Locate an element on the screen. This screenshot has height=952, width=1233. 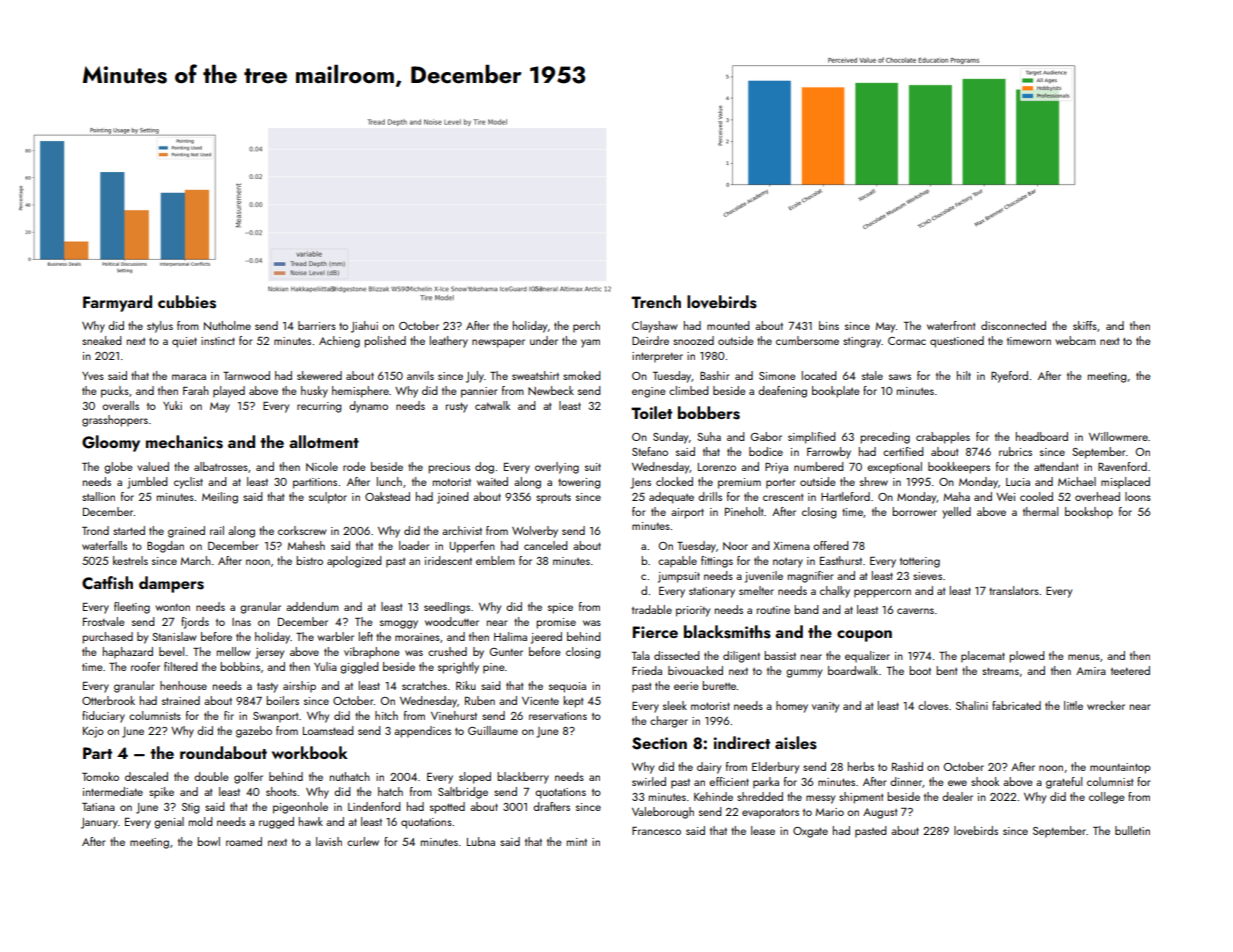
bowl is located at coordinates (208, 841).
